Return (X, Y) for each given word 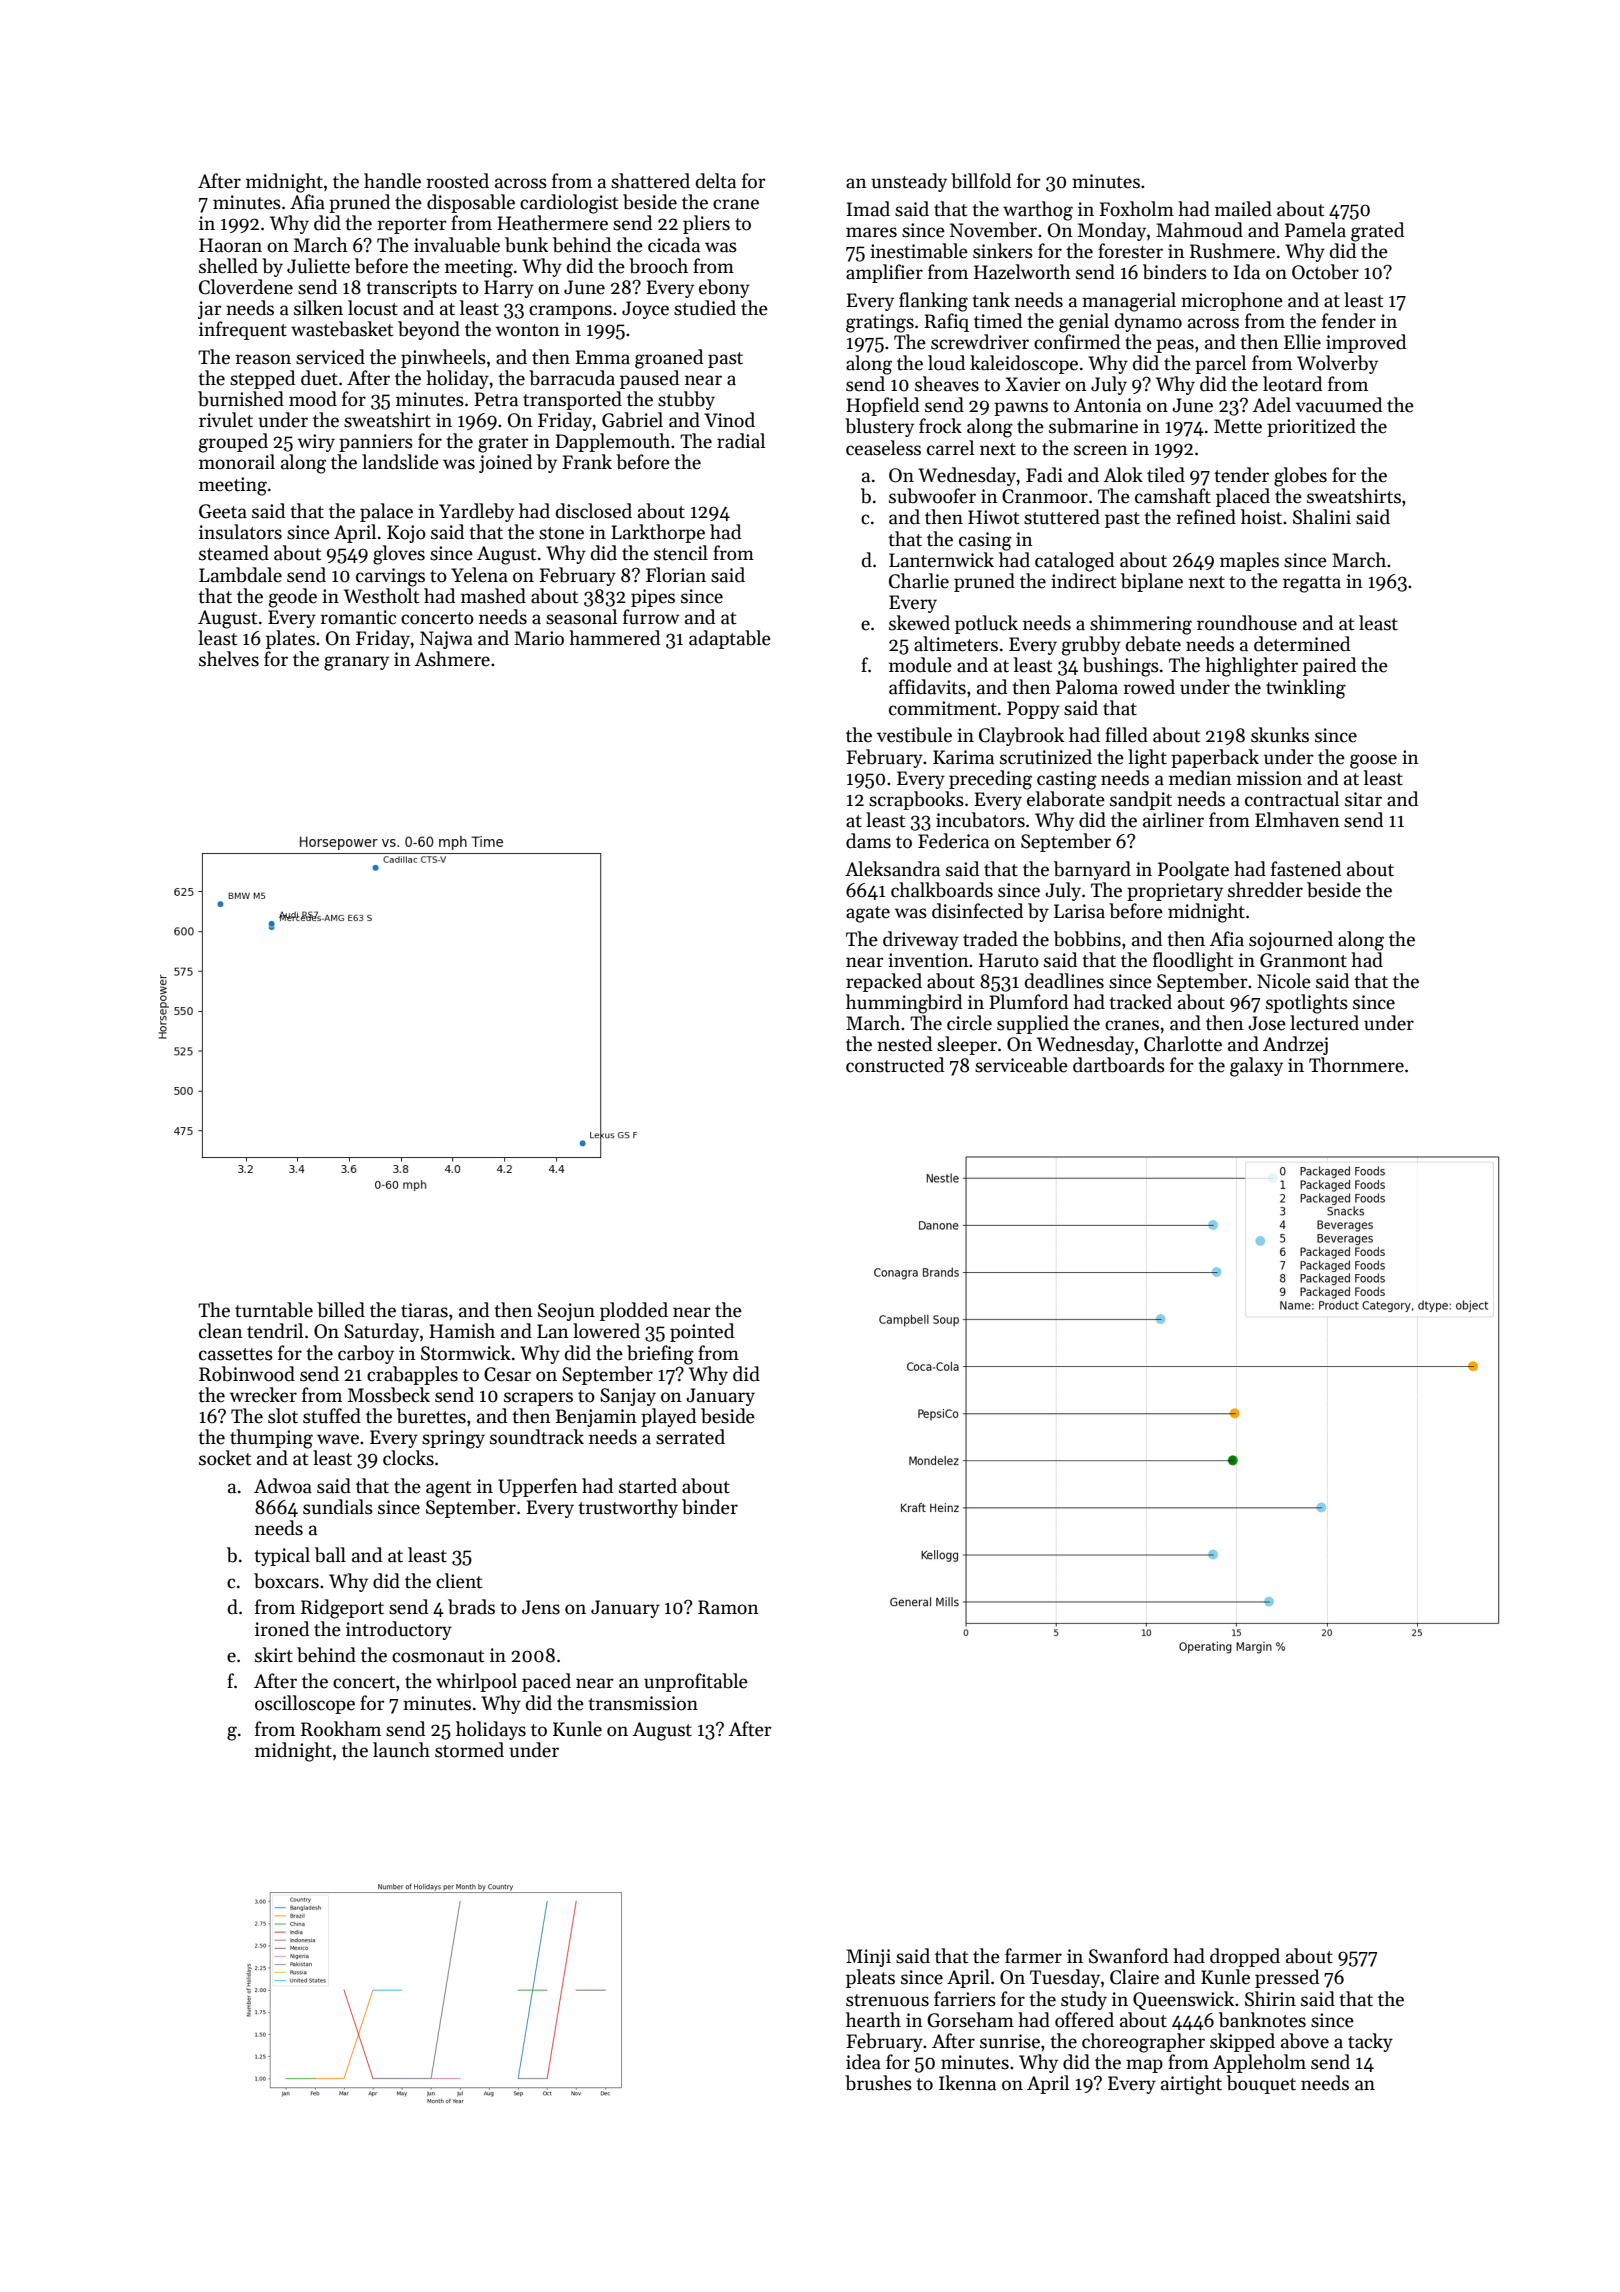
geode (293, 598)
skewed (919, 623)
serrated (690, 1437)
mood (313, 399)
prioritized (1311, 427)
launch (401, 1750)
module (920, 665)
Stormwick (466, 1353)
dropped (1245, 1957)
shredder (1265, 890)
